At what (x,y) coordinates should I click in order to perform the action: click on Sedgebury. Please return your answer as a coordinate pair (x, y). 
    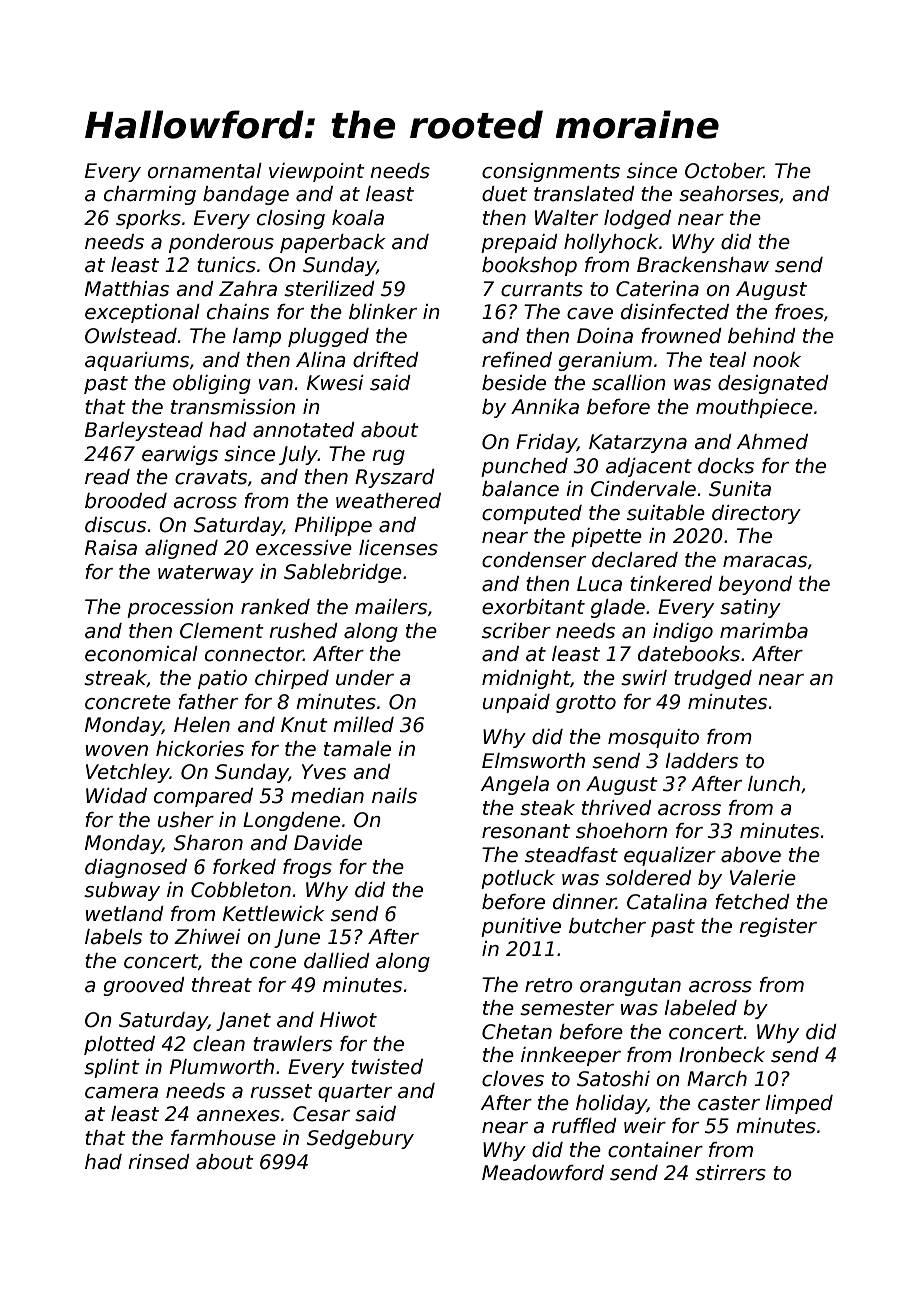
    Looking at the image, I should click on (360, 1139).
